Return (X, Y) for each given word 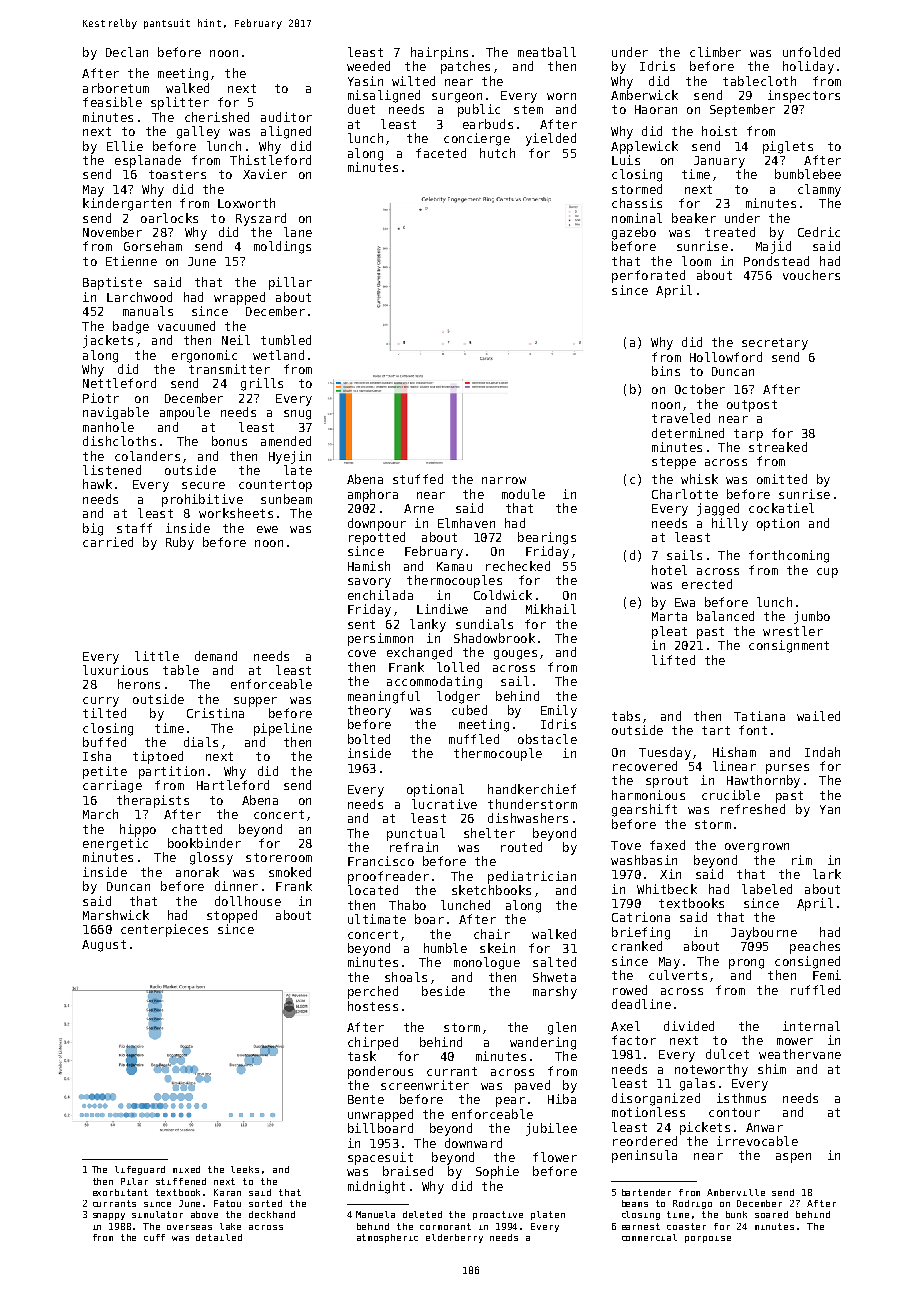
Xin (670, 874)
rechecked (518, 566)
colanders (147, 456)
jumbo (812, 617)
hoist (719, 131)
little (157, 656)
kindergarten (127, 204)
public (479, 110)
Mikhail (551, 609)
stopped (232, 916)
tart (716, 730)
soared (771, 1214)
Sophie (497, 1172)
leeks (245, 1169)
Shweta (554, 977)
